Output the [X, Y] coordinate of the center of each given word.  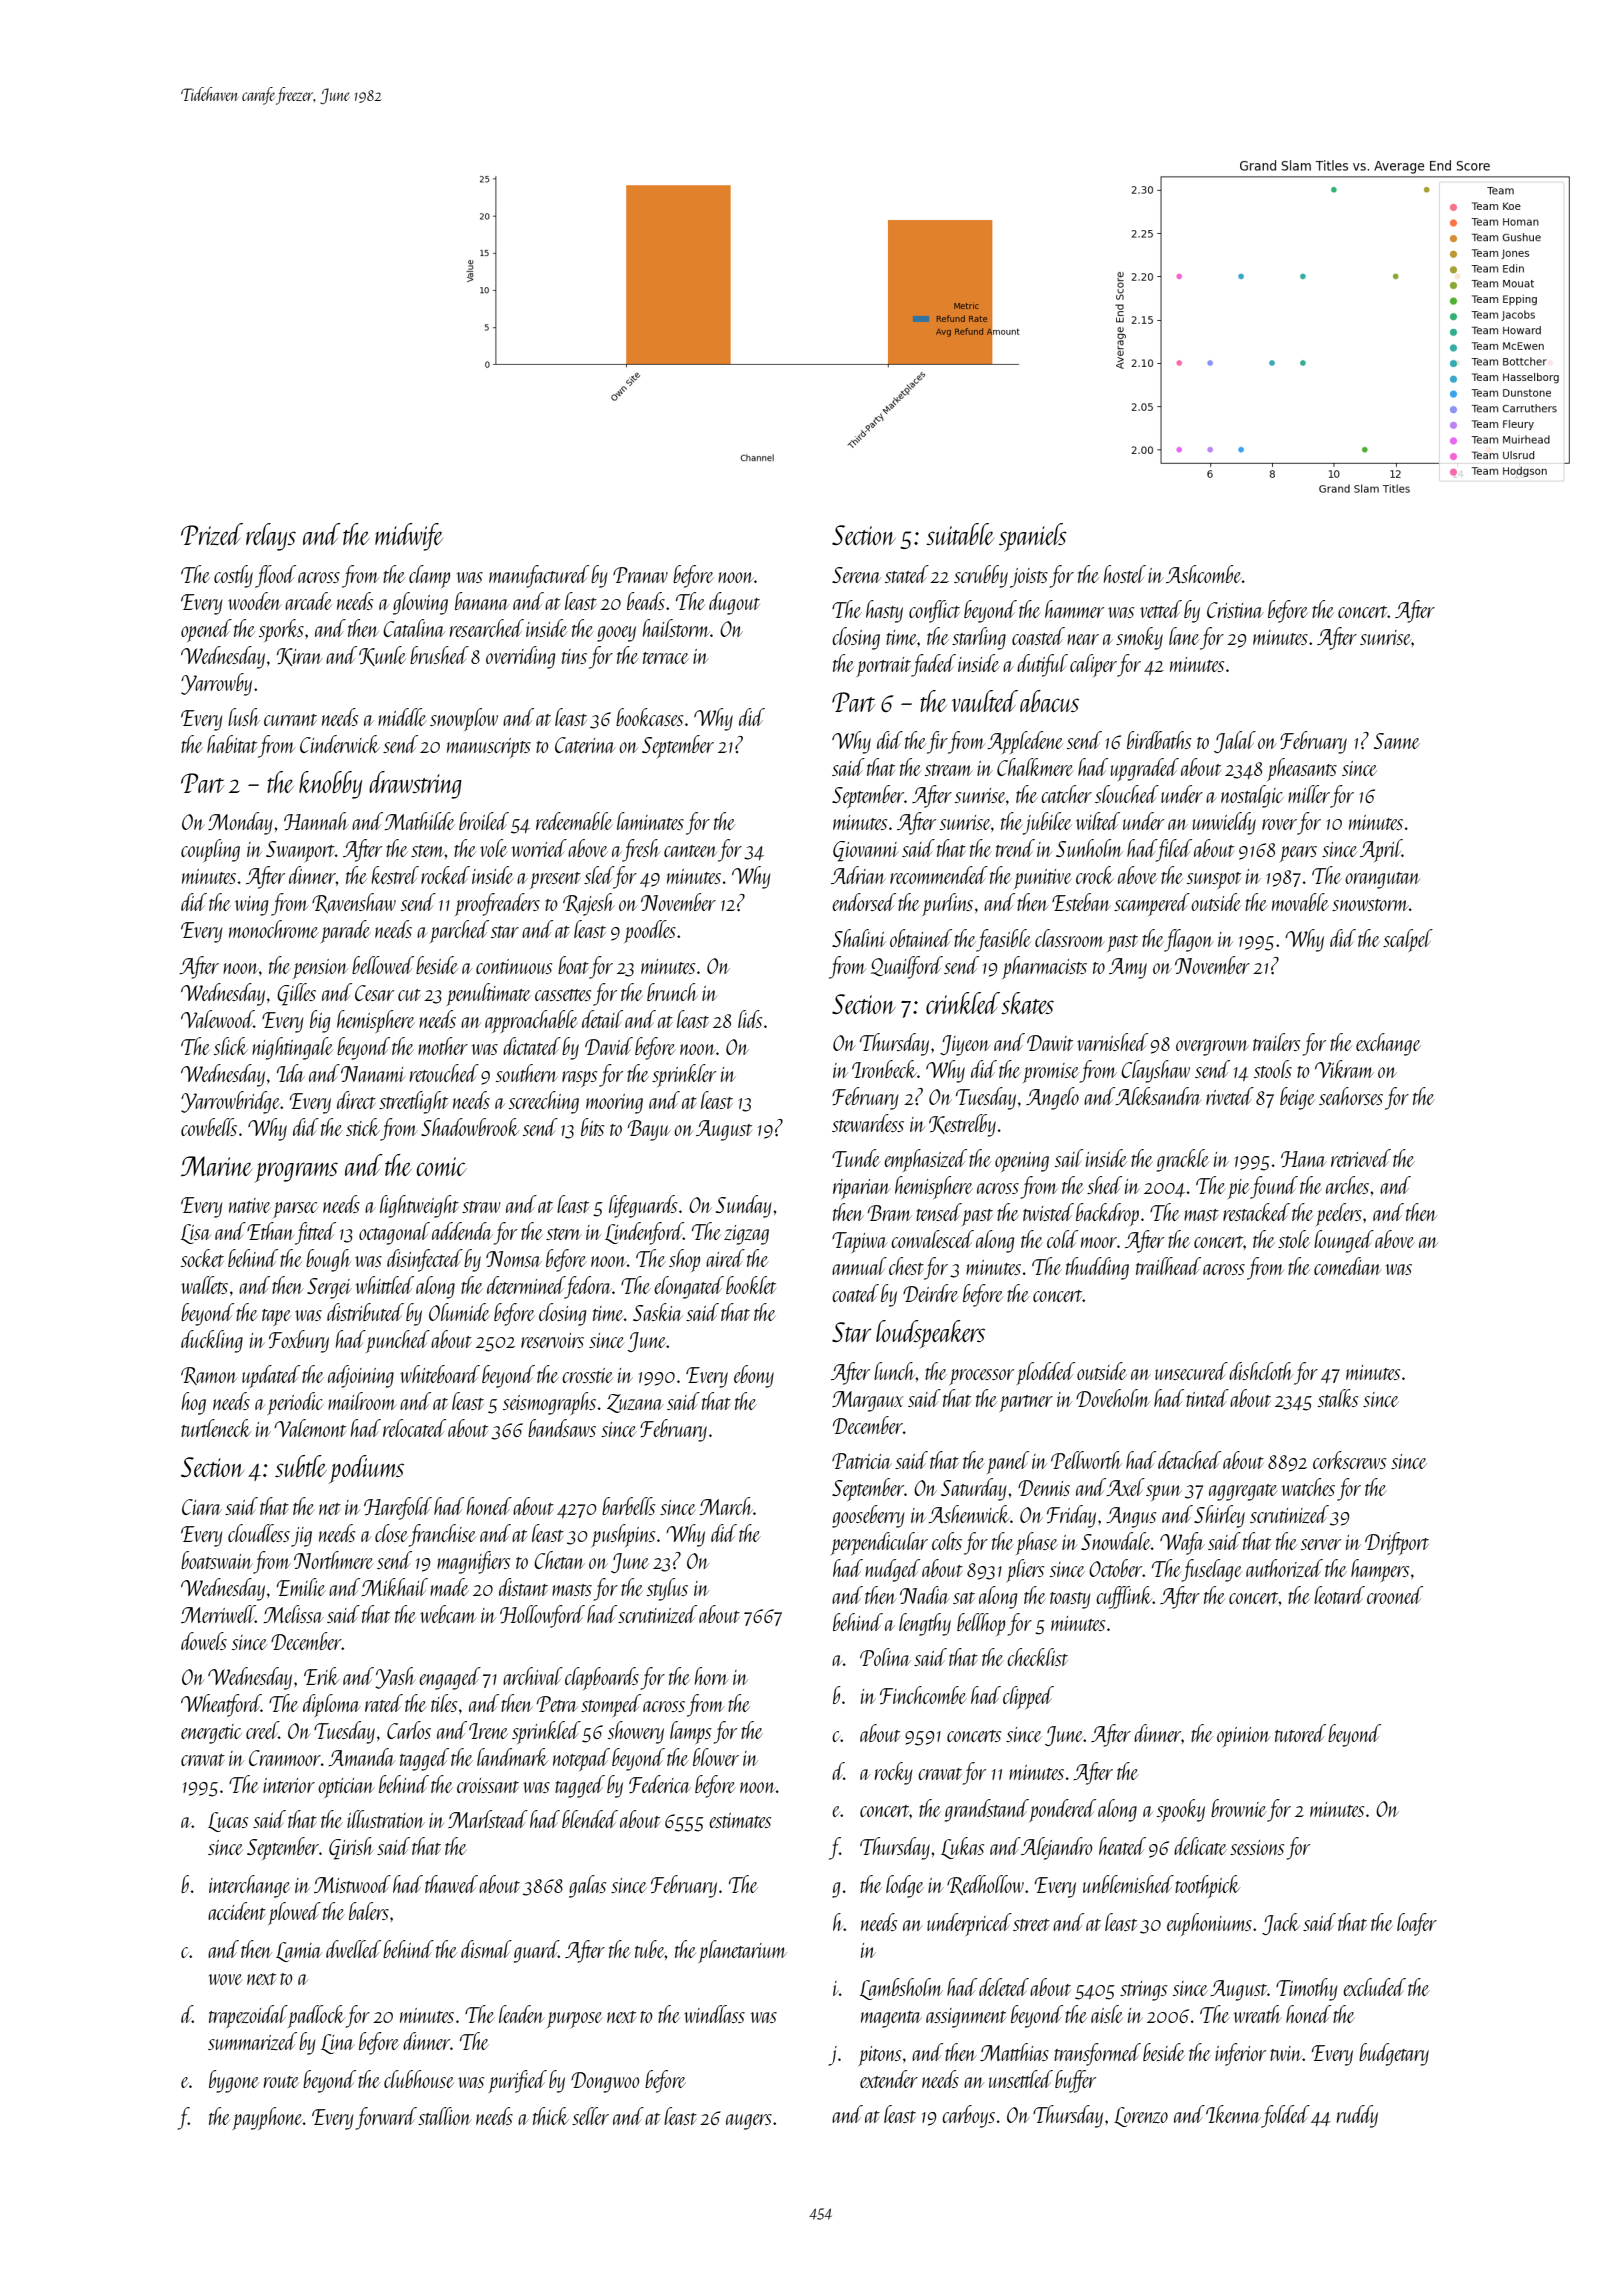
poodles [650, 931]
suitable [960, 534]
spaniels [1033, 537]
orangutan [1383, 880]
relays [271, 537]
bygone [234, 2081]
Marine [216, 1166]
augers [749, 2122]
